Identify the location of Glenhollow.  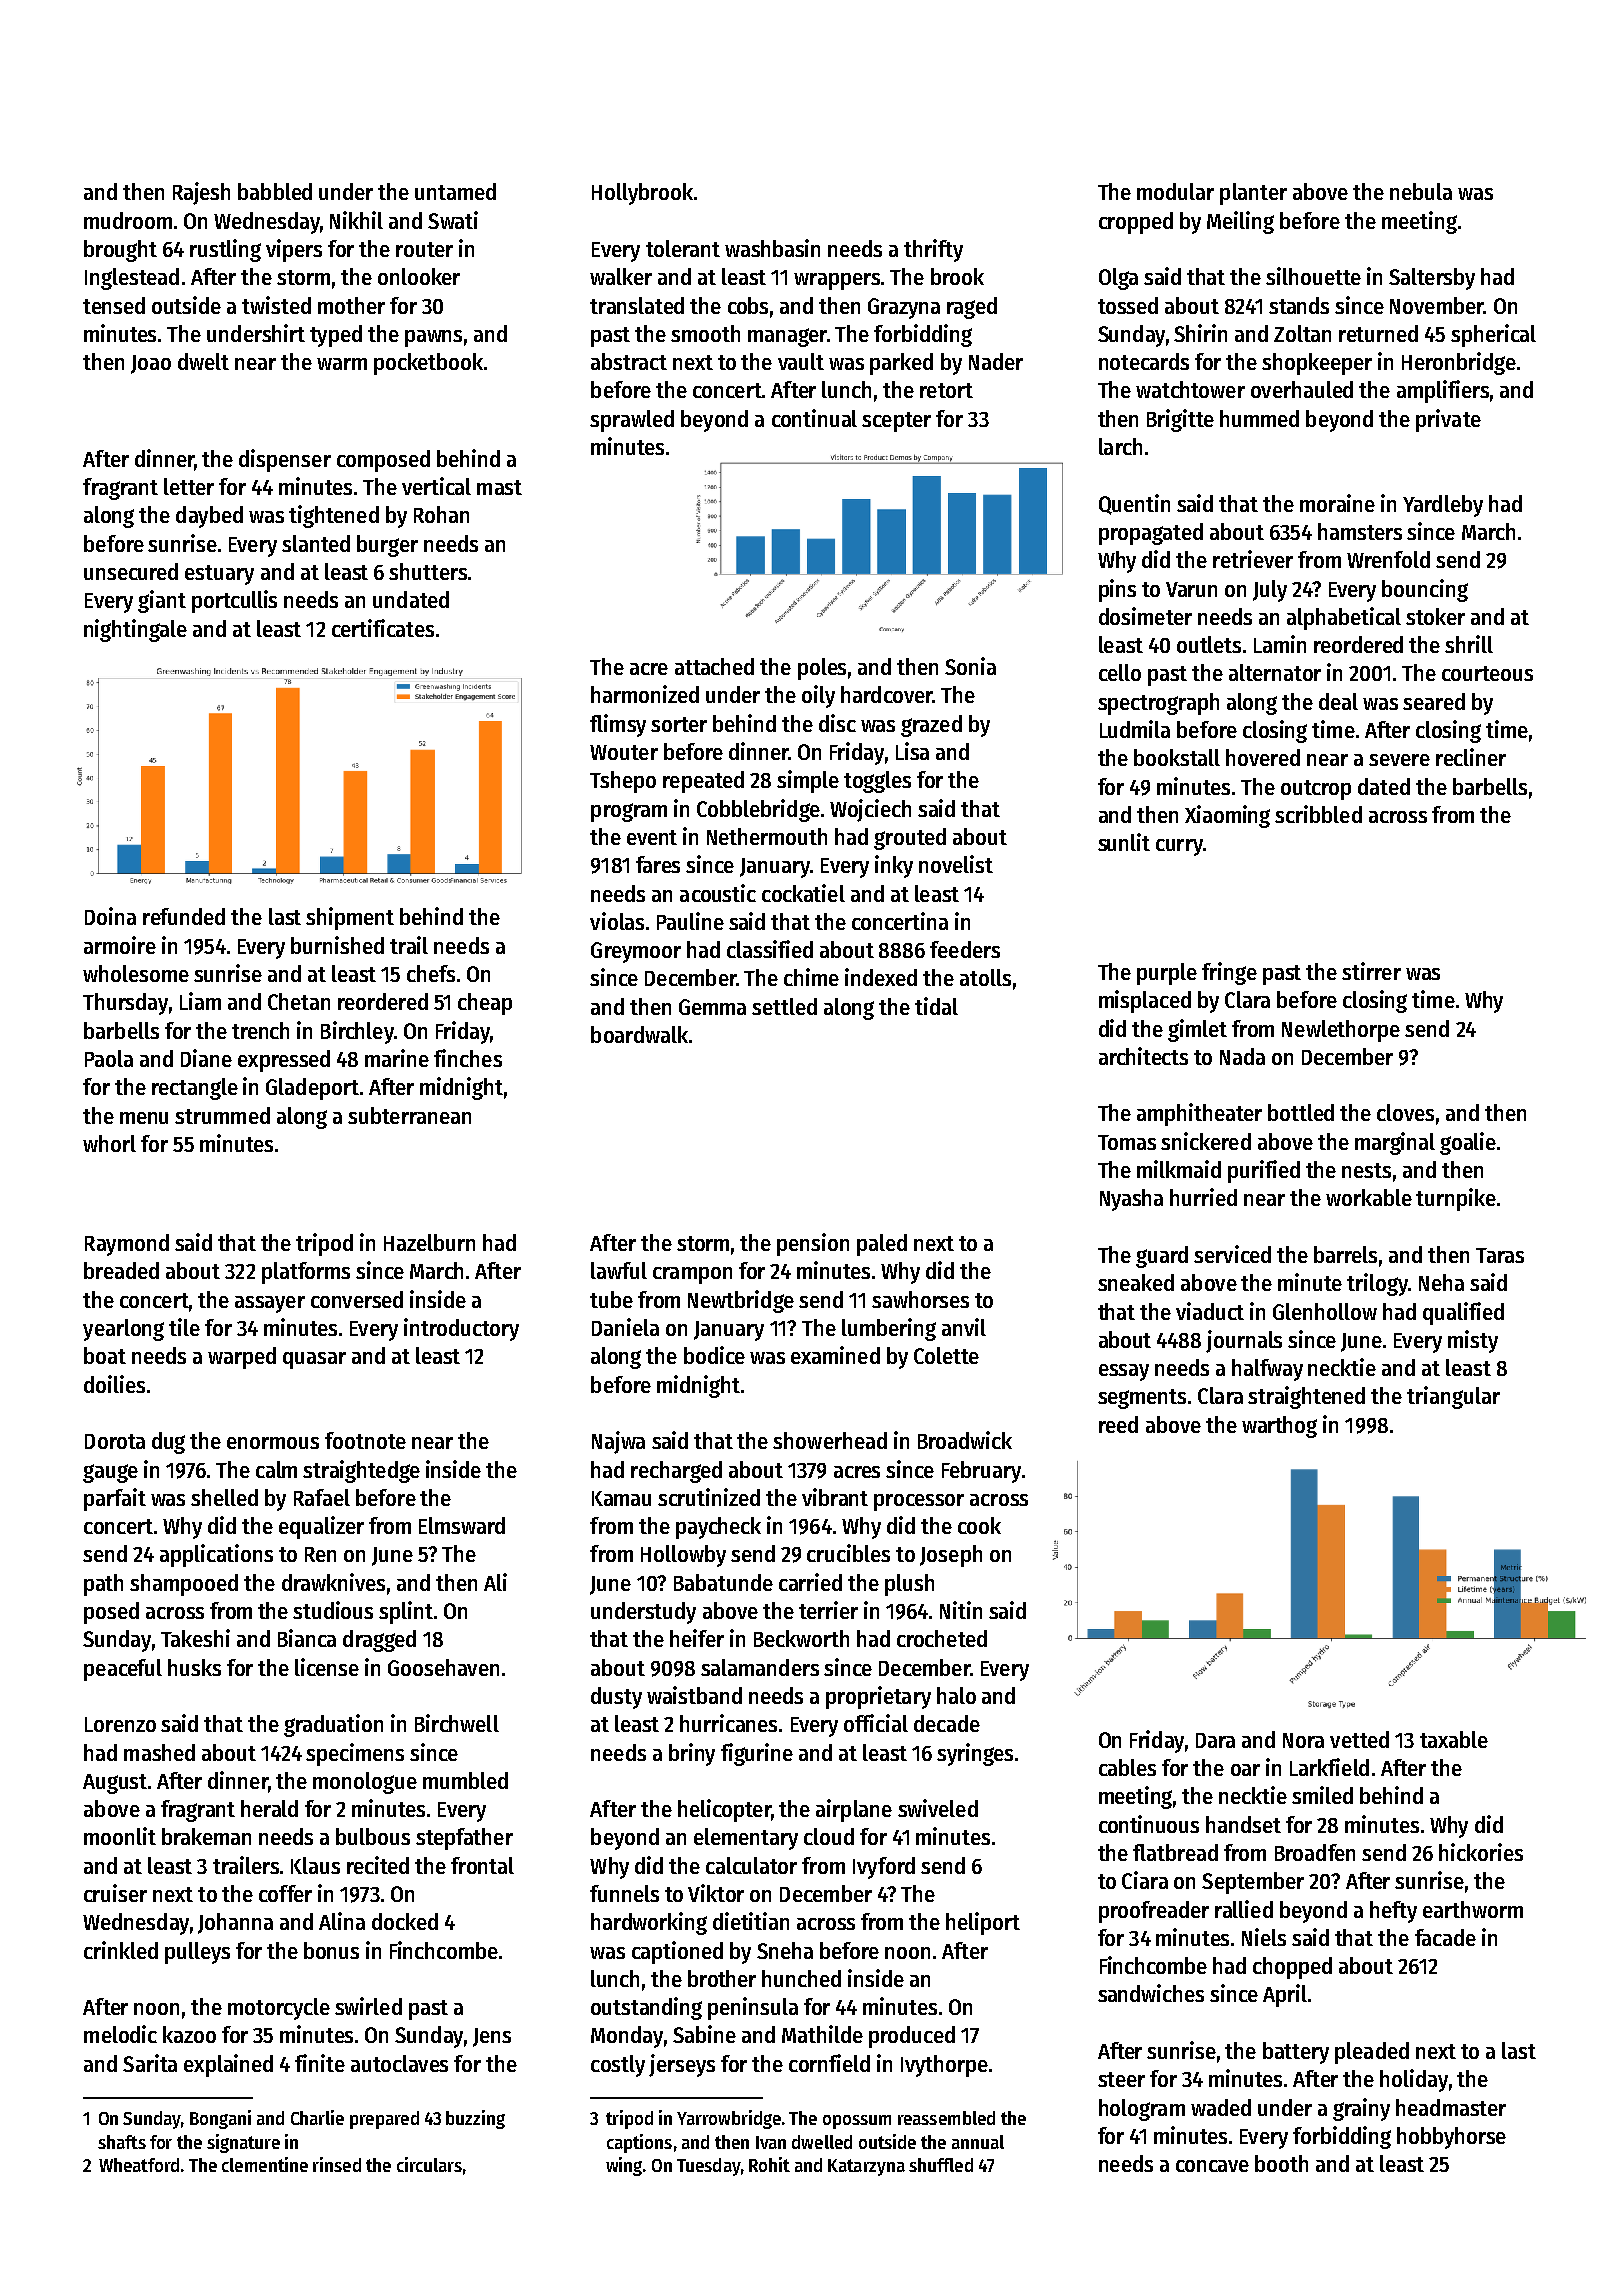
(1325, 1311).
